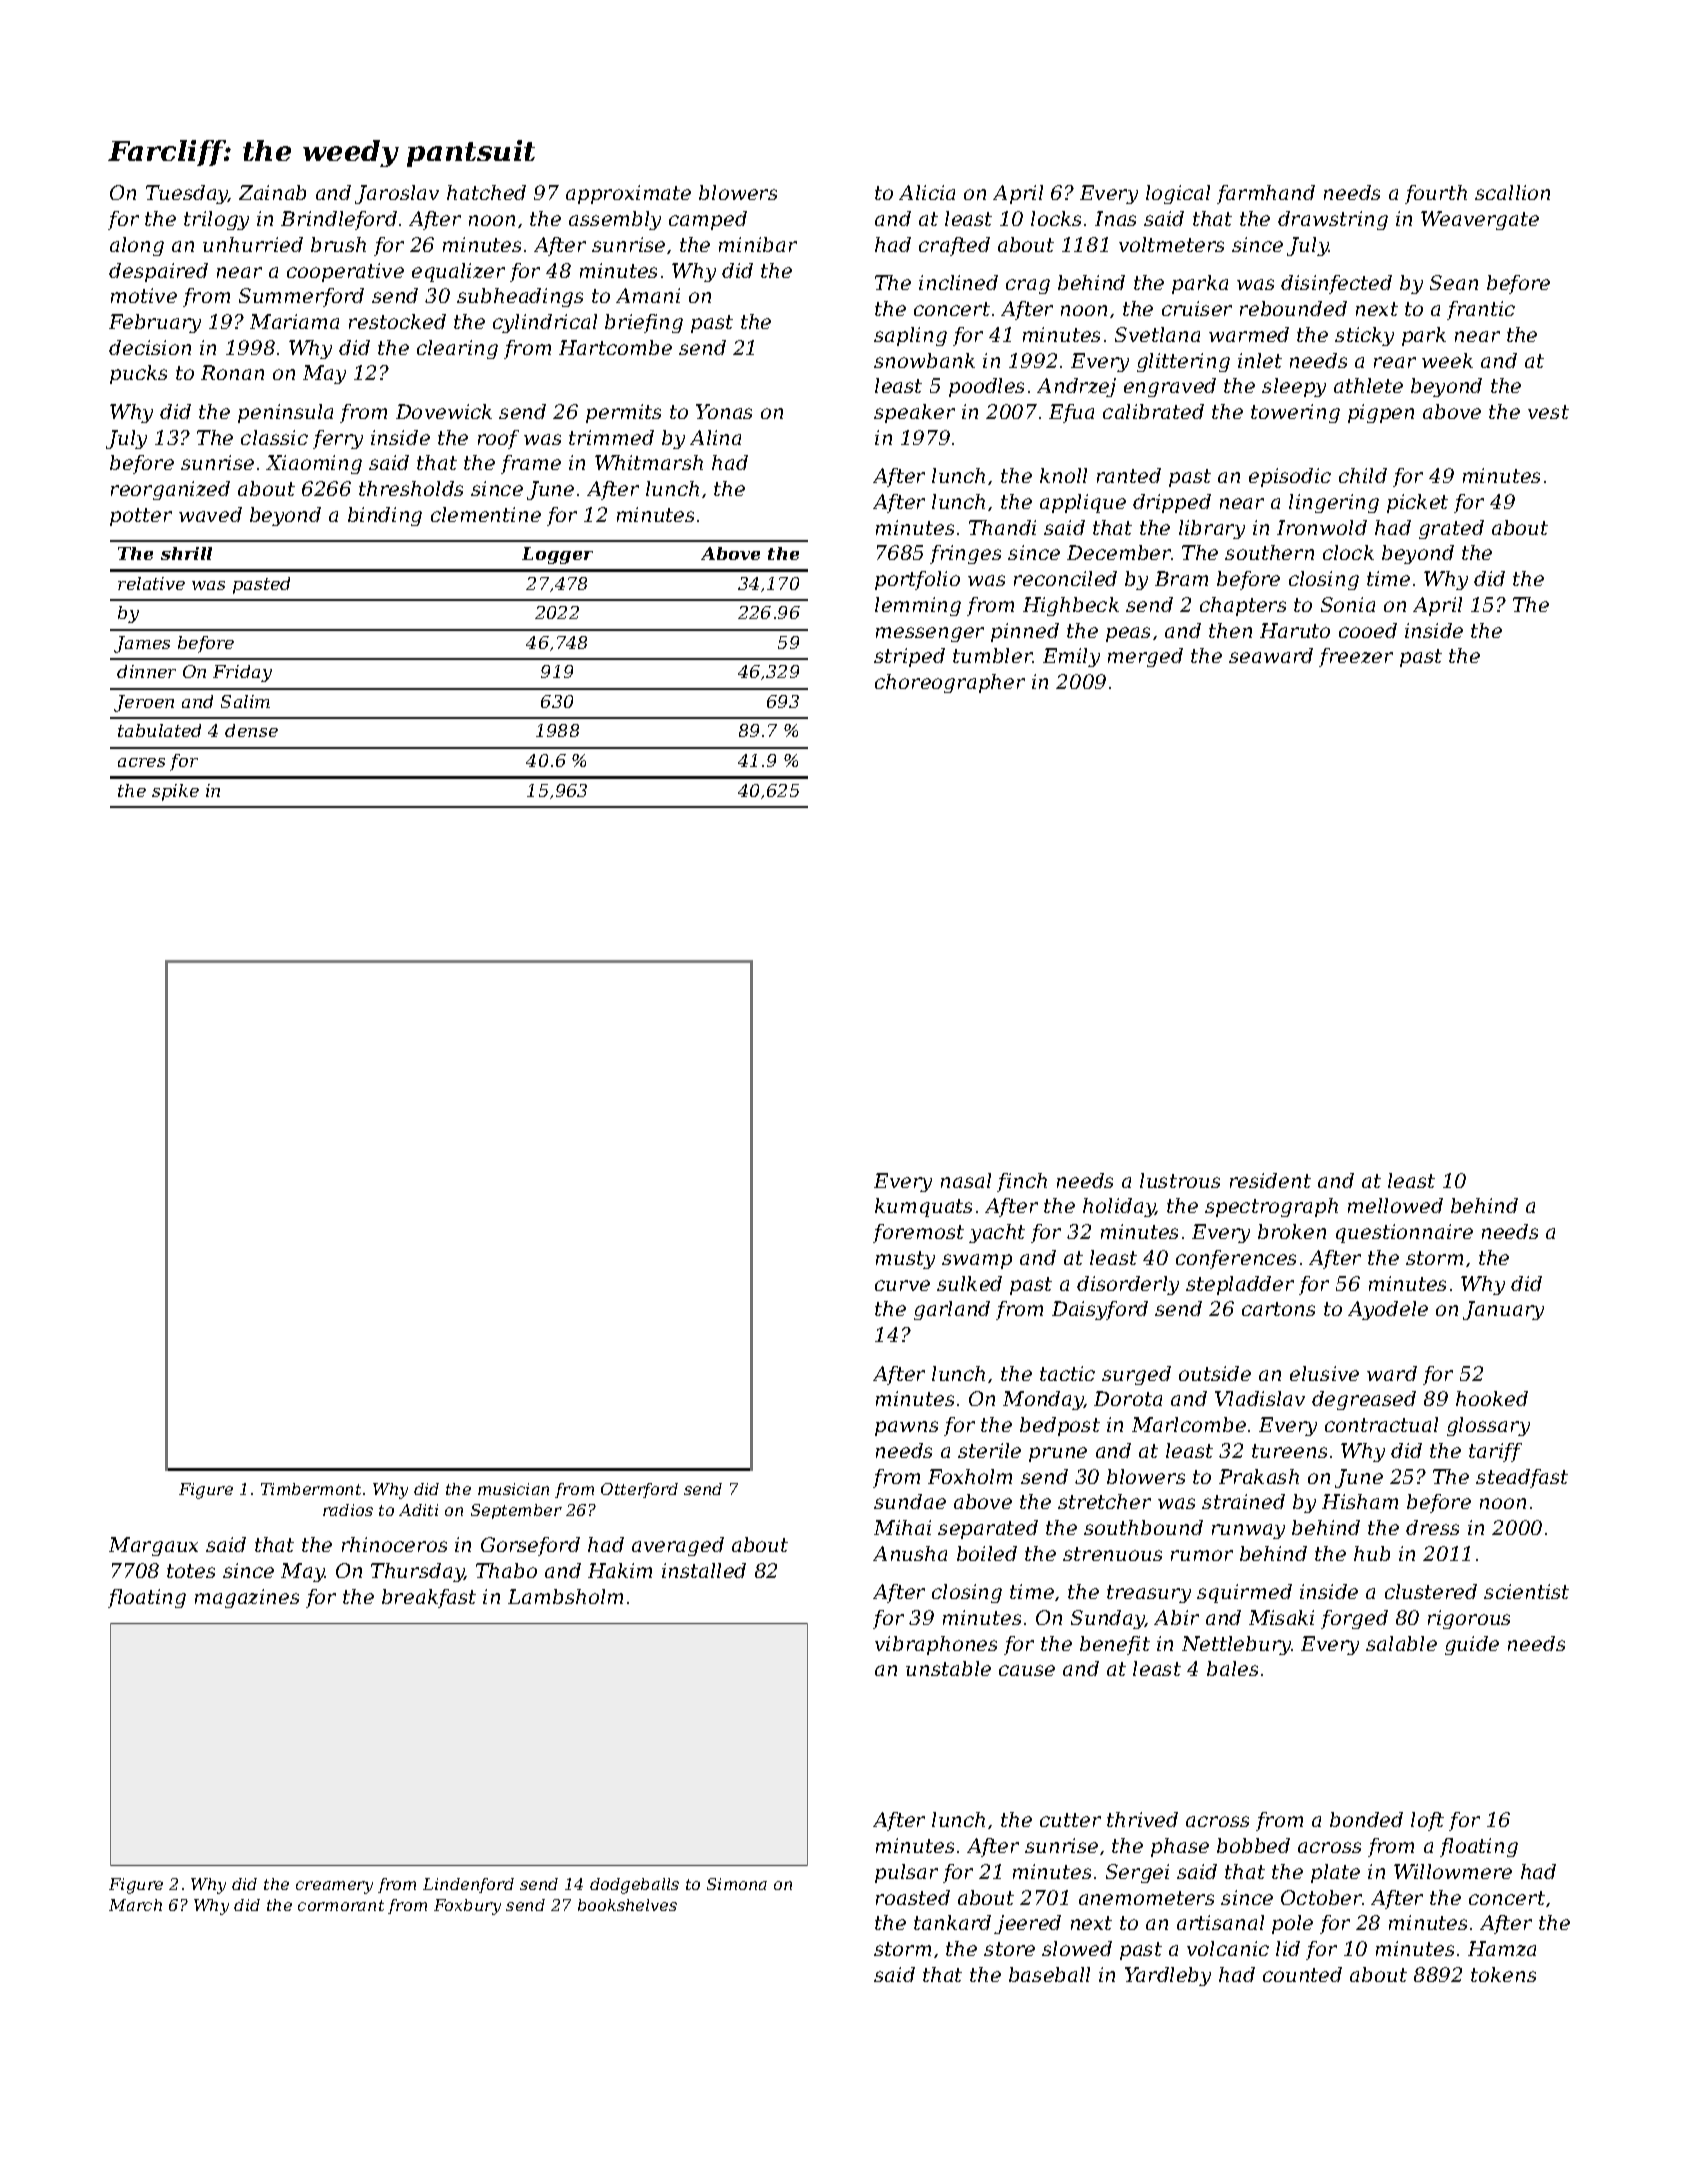 Image resolution: width=1683 pixels, height=2178 pixels. What do you see at coordinates (966, 1180) in the screenshot?
I see `nasal` at bounding box center [966, 1180].
